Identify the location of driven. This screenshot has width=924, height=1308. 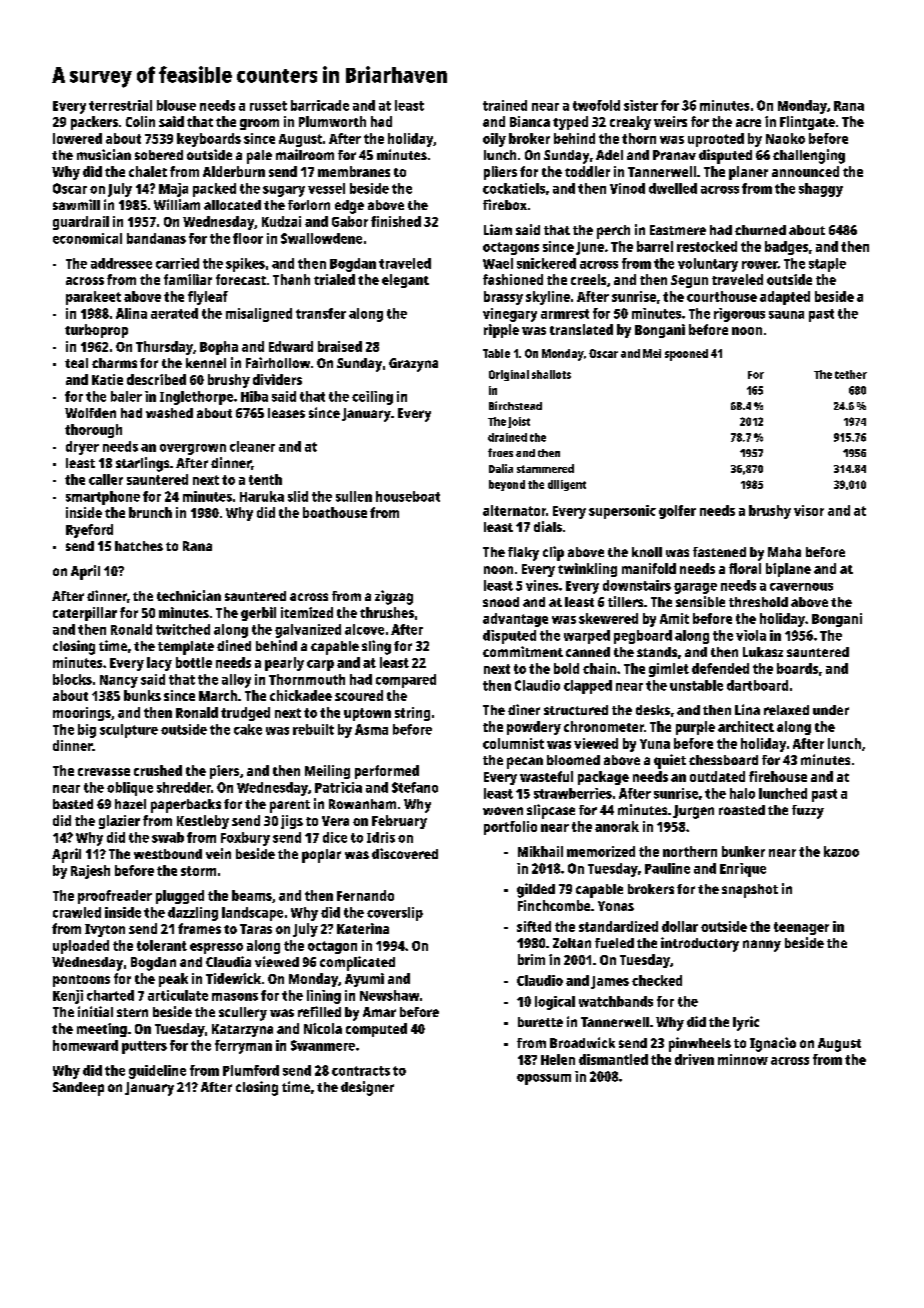
(694, 1059).
